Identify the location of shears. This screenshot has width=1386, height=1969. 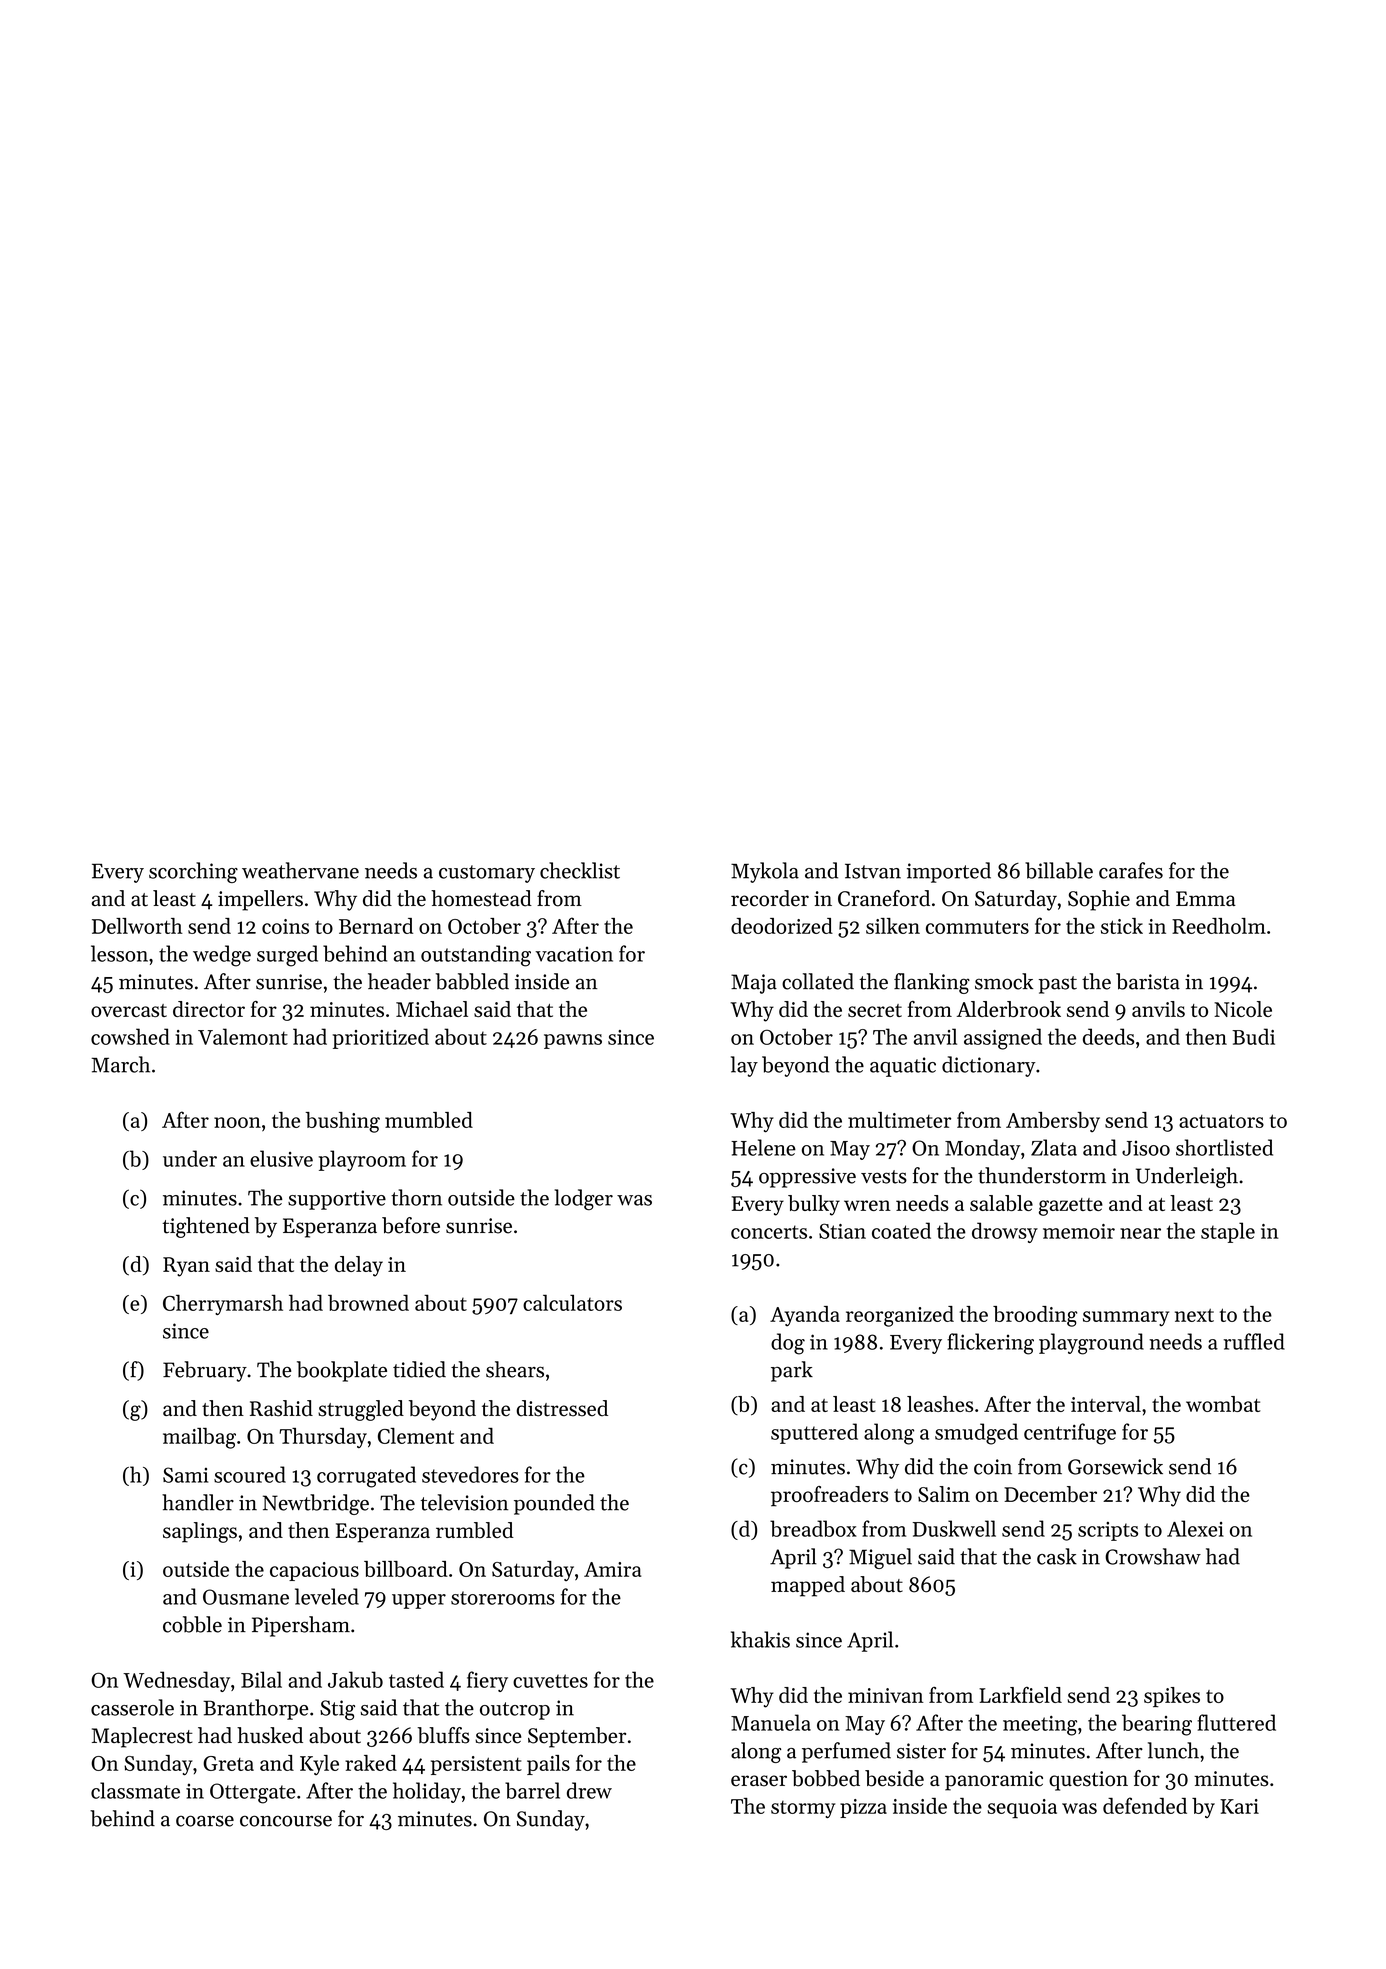
(515, 1369).
